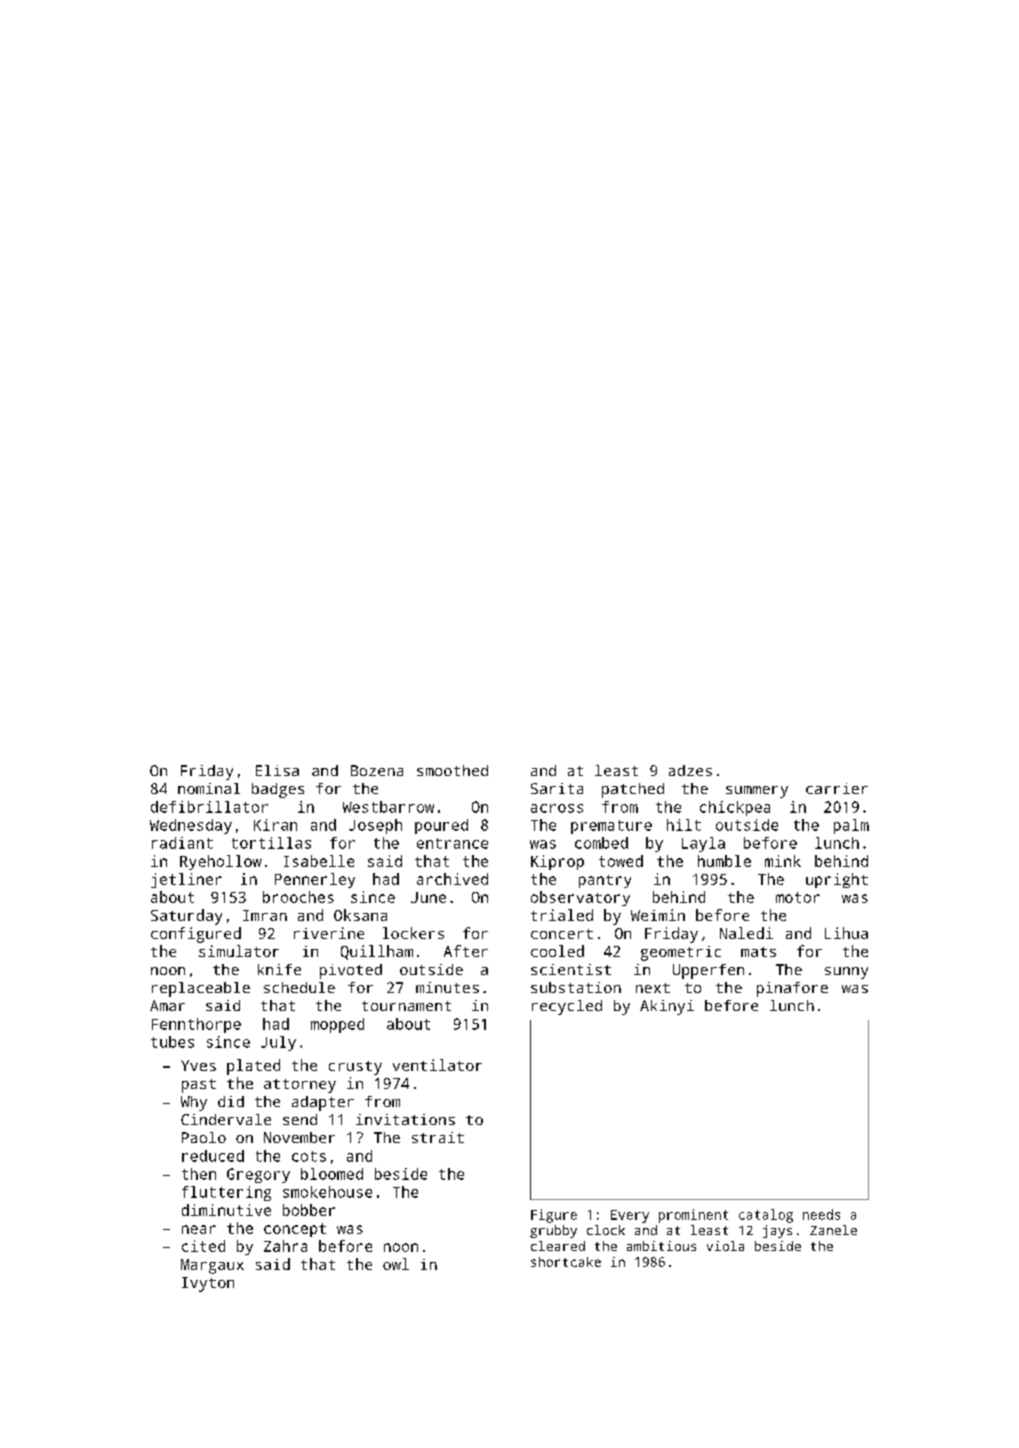  What do you see at coordinates (396, 1264) in the image?
I see `owl` at bounding box center [396, 1264].
